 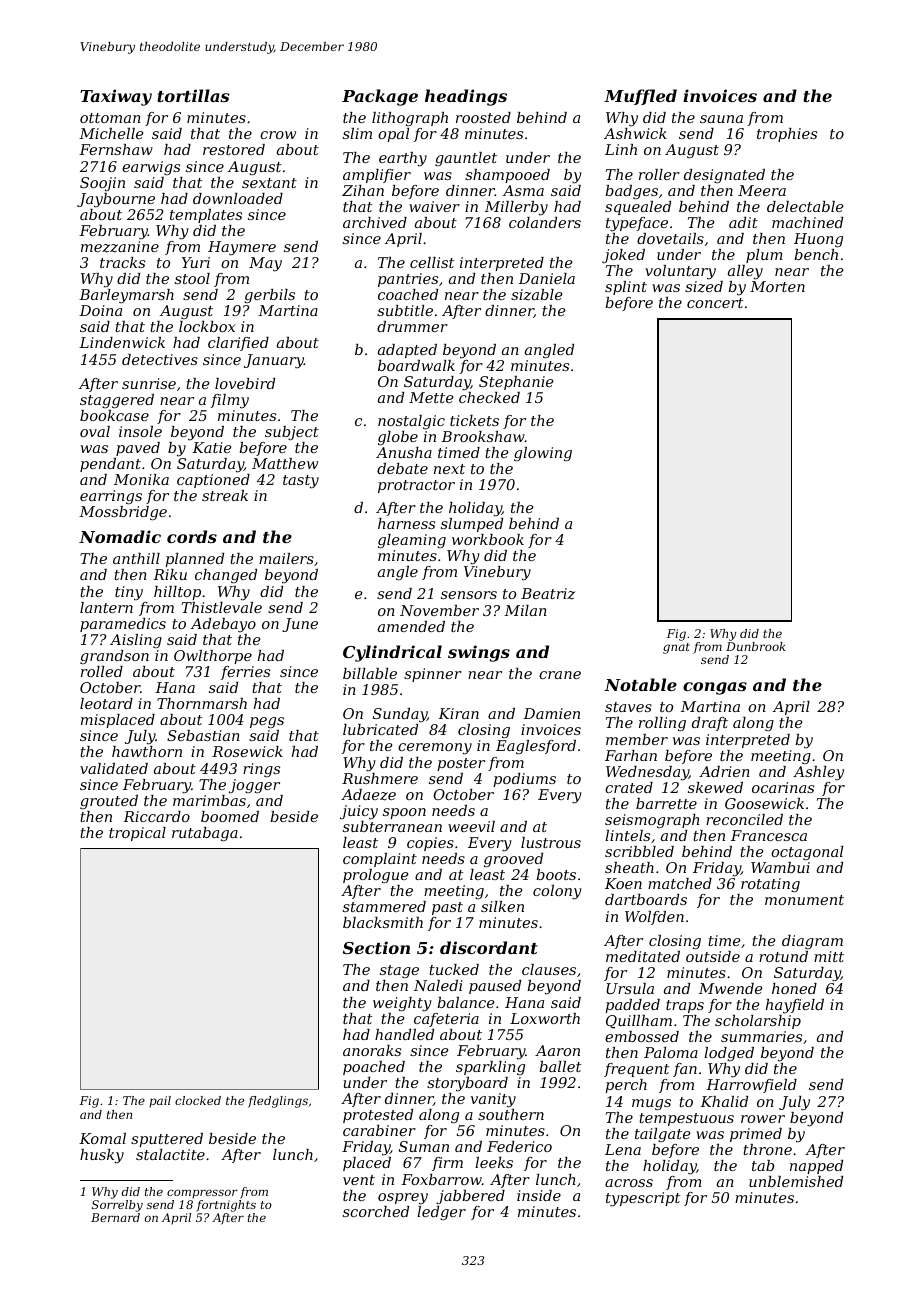 What do you see at coordinates (818, 240) in the image?
I see `Huong` at bounding box center [818, 240].
